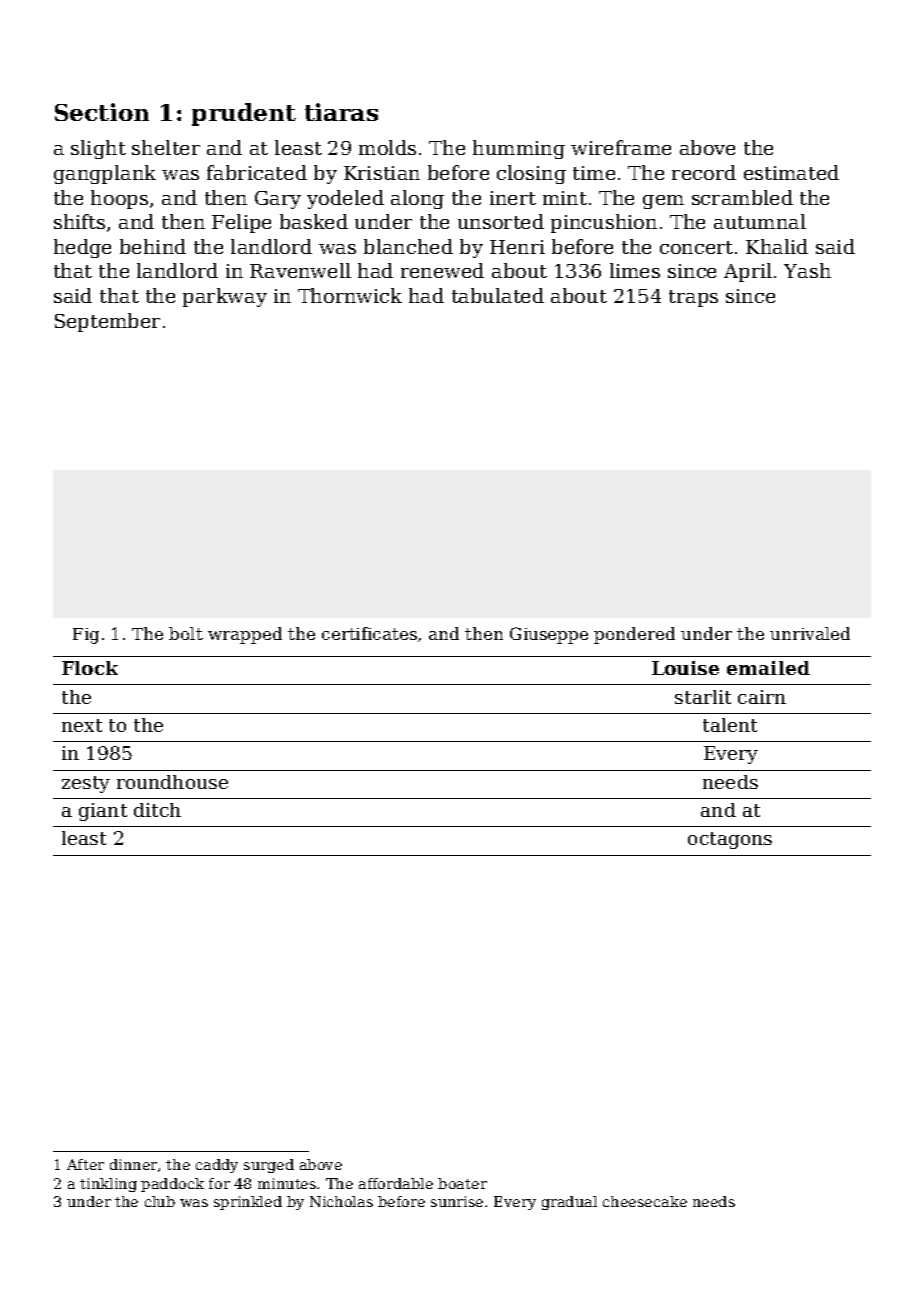  Describe the element at coordinates (369, 633) in the document. I see `certificates` at that location.
